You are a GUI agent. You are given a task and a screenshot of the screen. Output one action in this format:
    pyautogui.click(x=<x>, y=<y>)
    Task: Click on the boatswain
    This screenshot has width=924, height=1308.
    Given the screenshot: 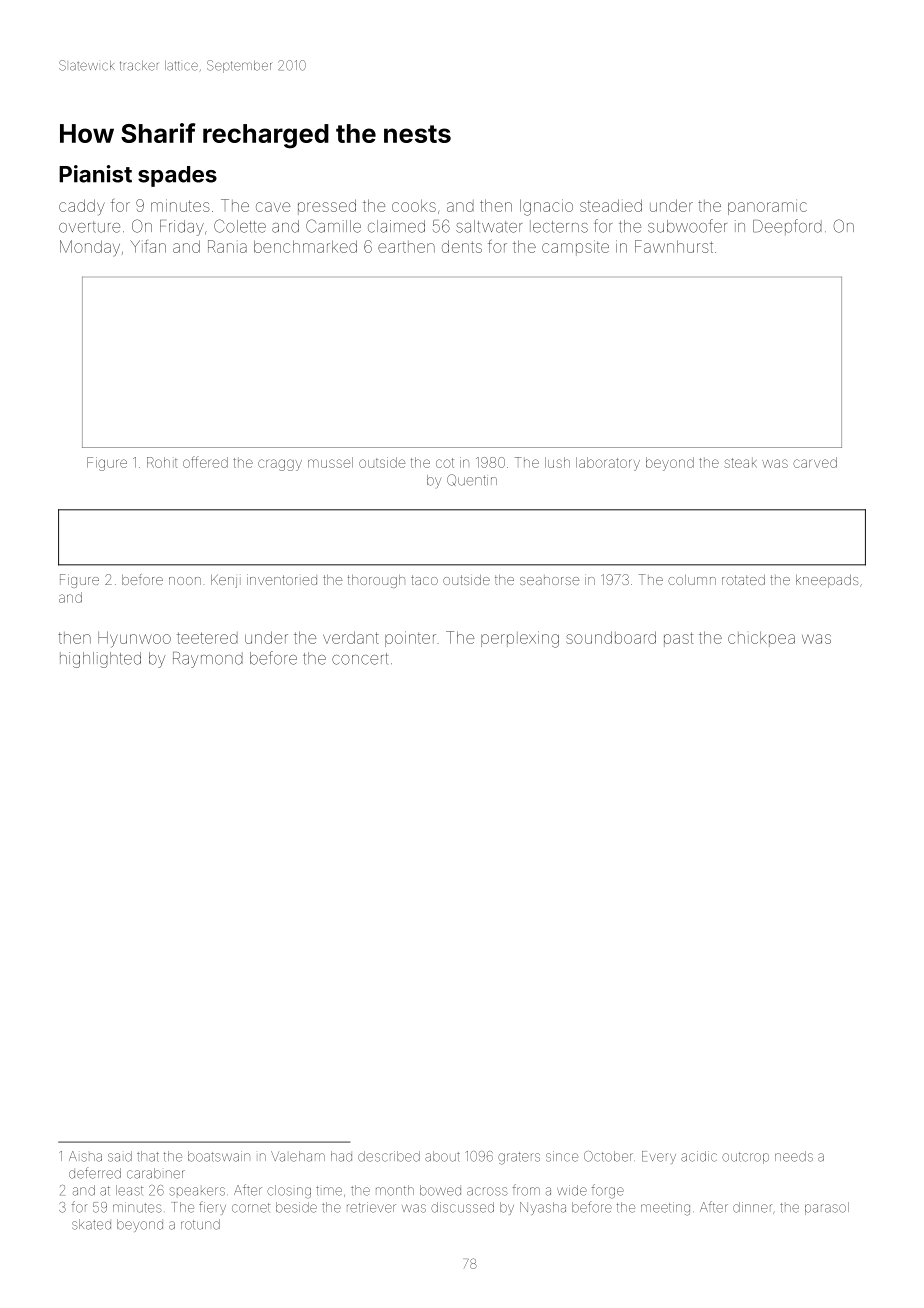 What is the action you would take?
    pyautogui.click(x=219, y=1156)
